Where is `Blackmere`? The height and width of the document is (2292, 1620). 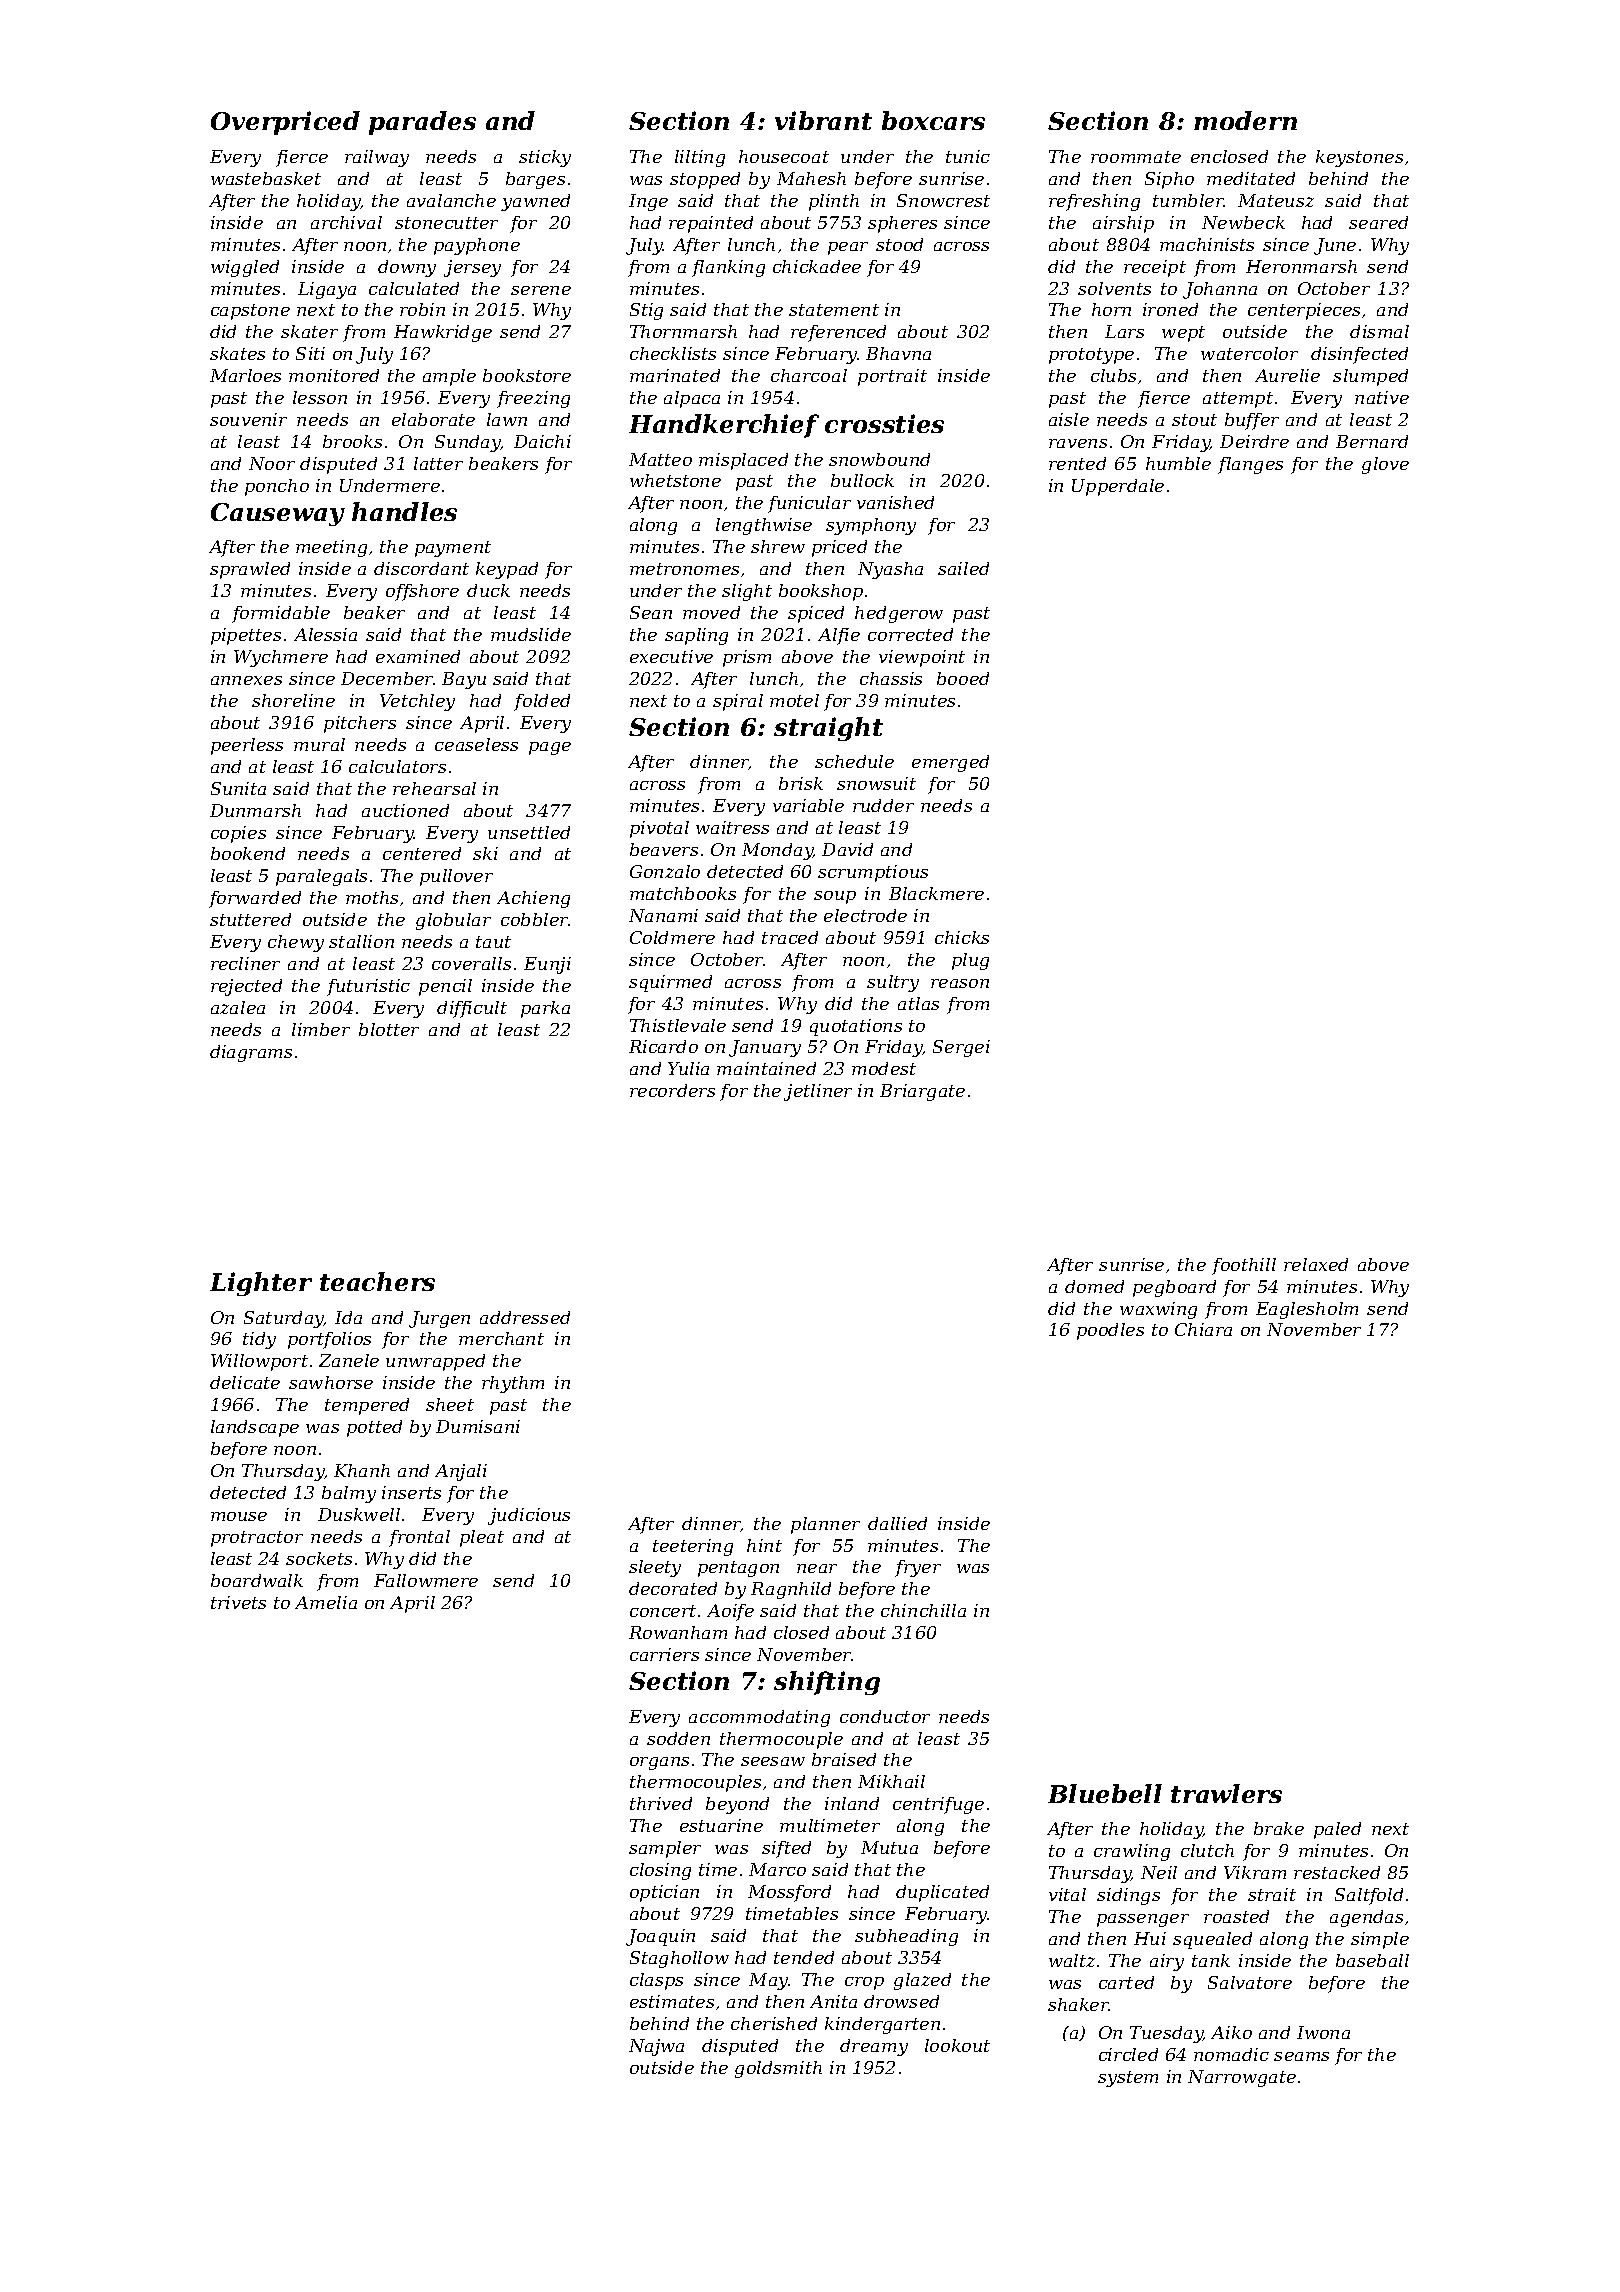 Blackmere is located at coordinates (936, 893).
